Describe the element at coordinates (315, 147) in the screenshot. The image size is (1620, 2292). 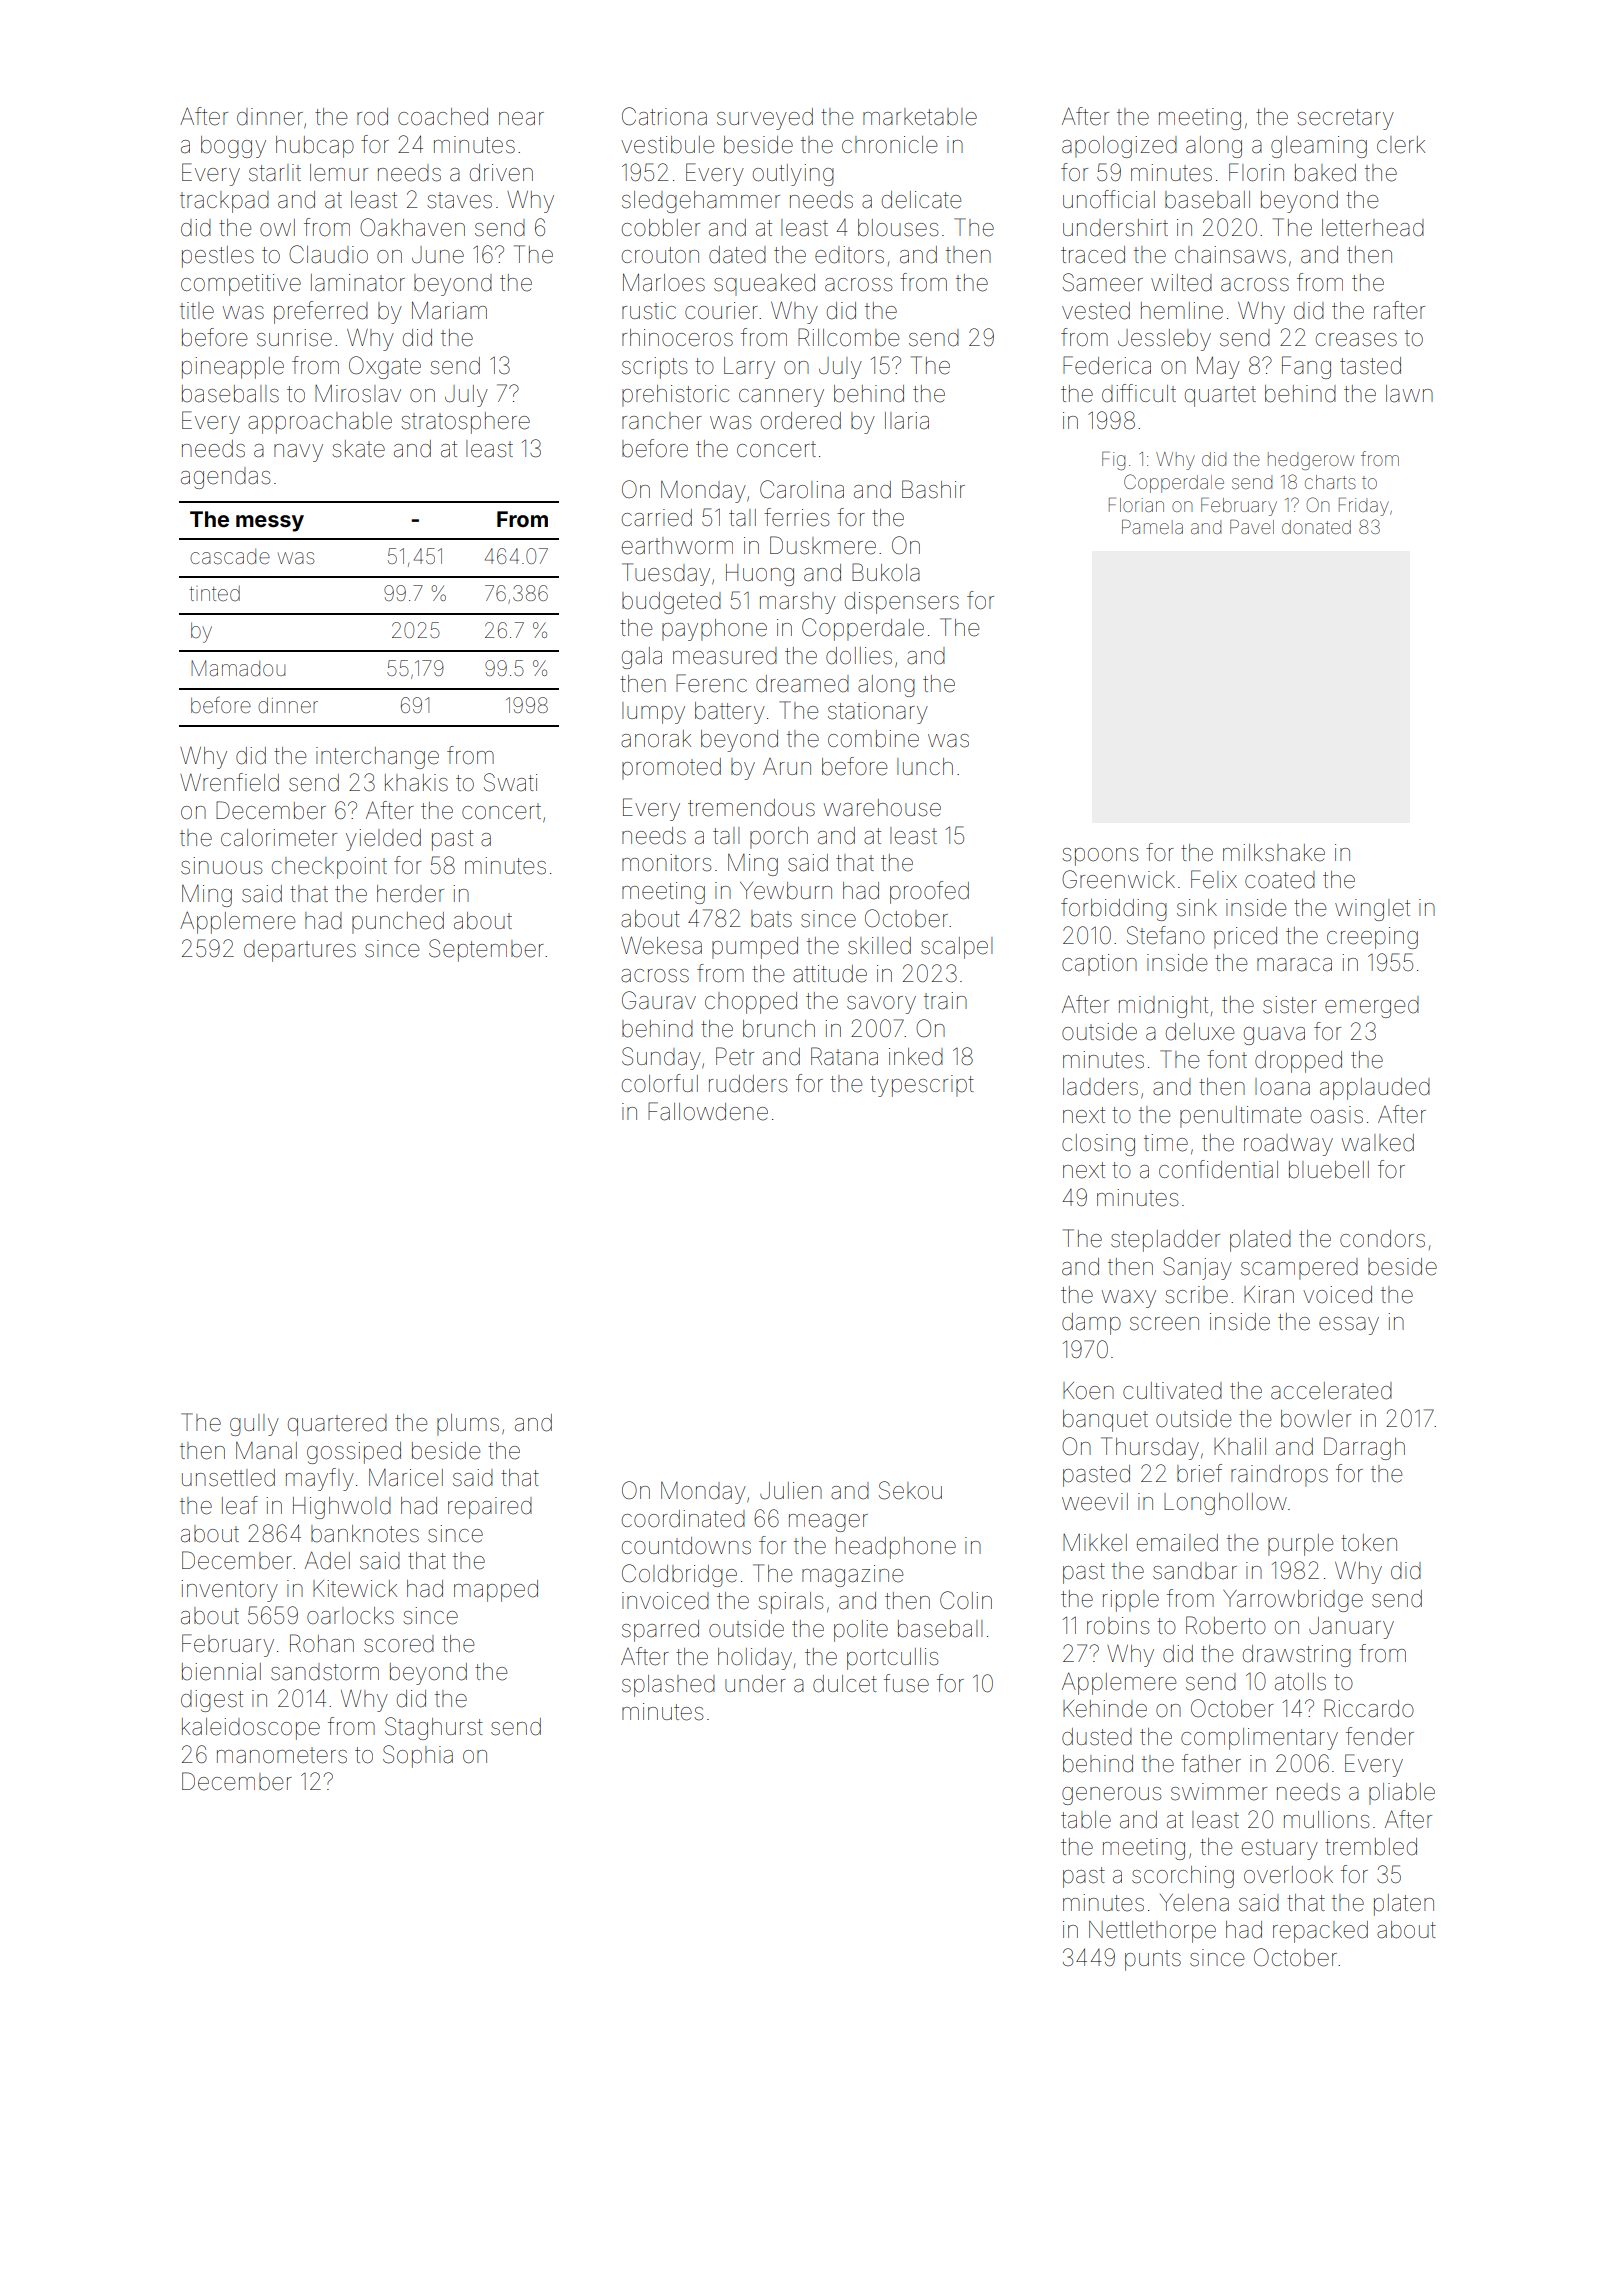
I see `hubcap` at that location.
